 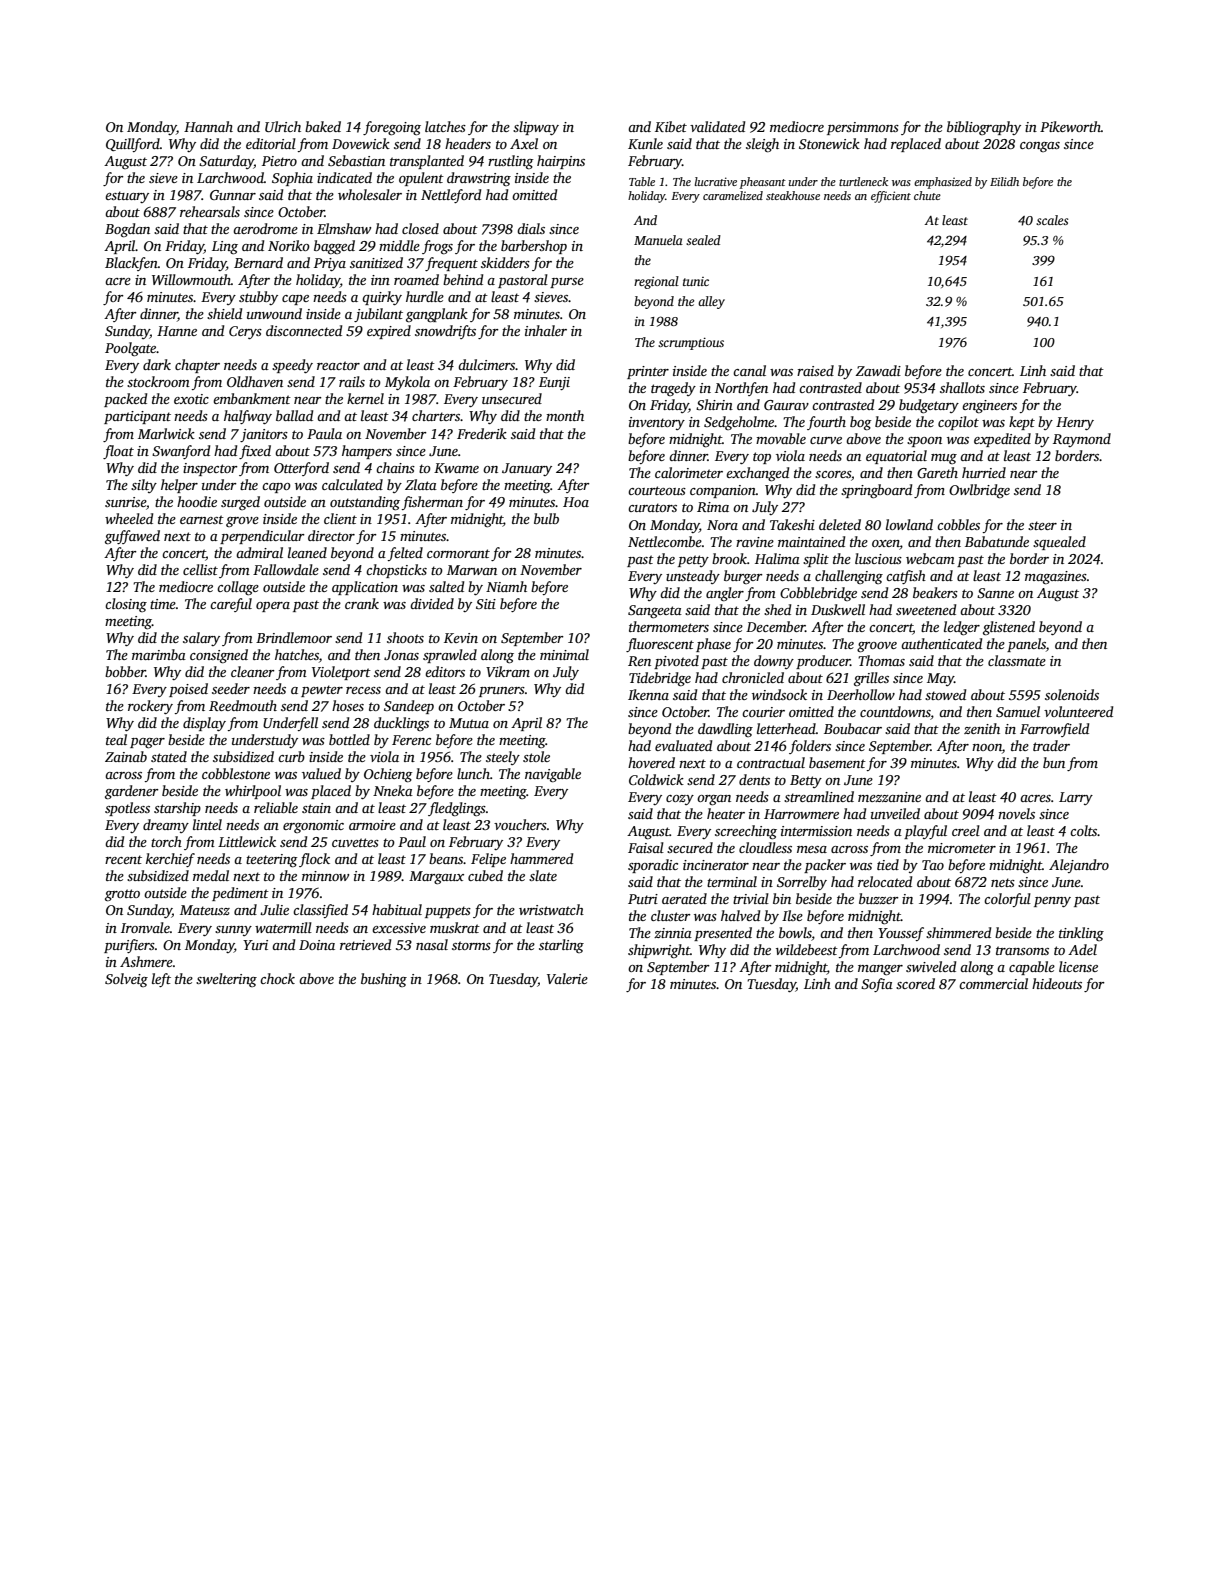 I want to click on courteous, so click(x=657, y=490).
